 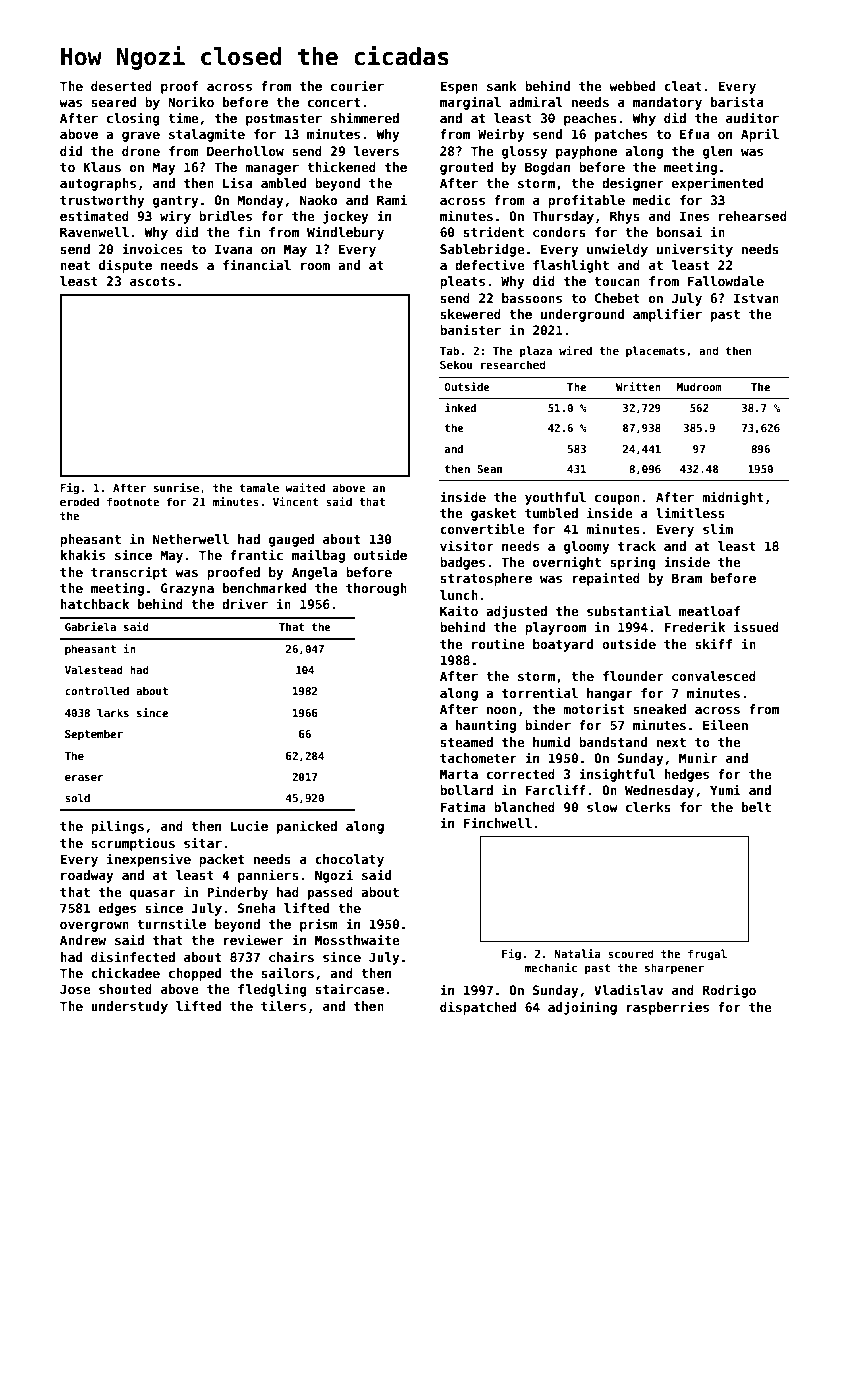 I want to click on deserted, so click(x=121, y=86).
